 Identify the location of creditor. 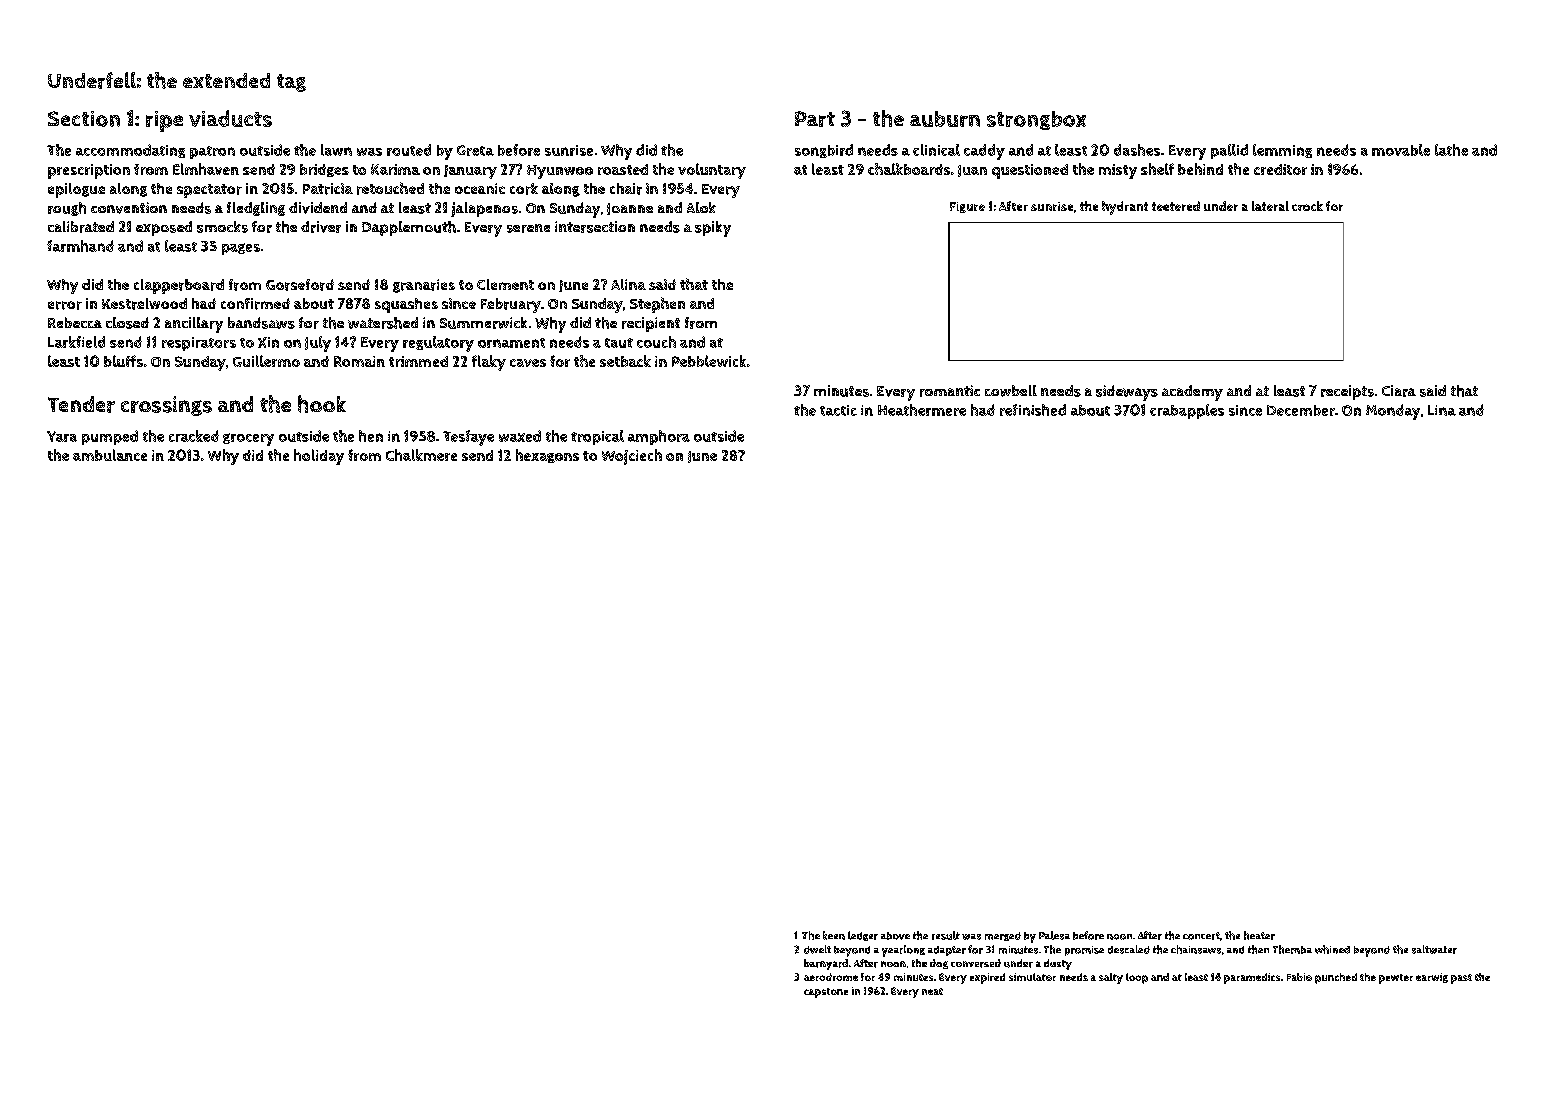
(1280, 169).
